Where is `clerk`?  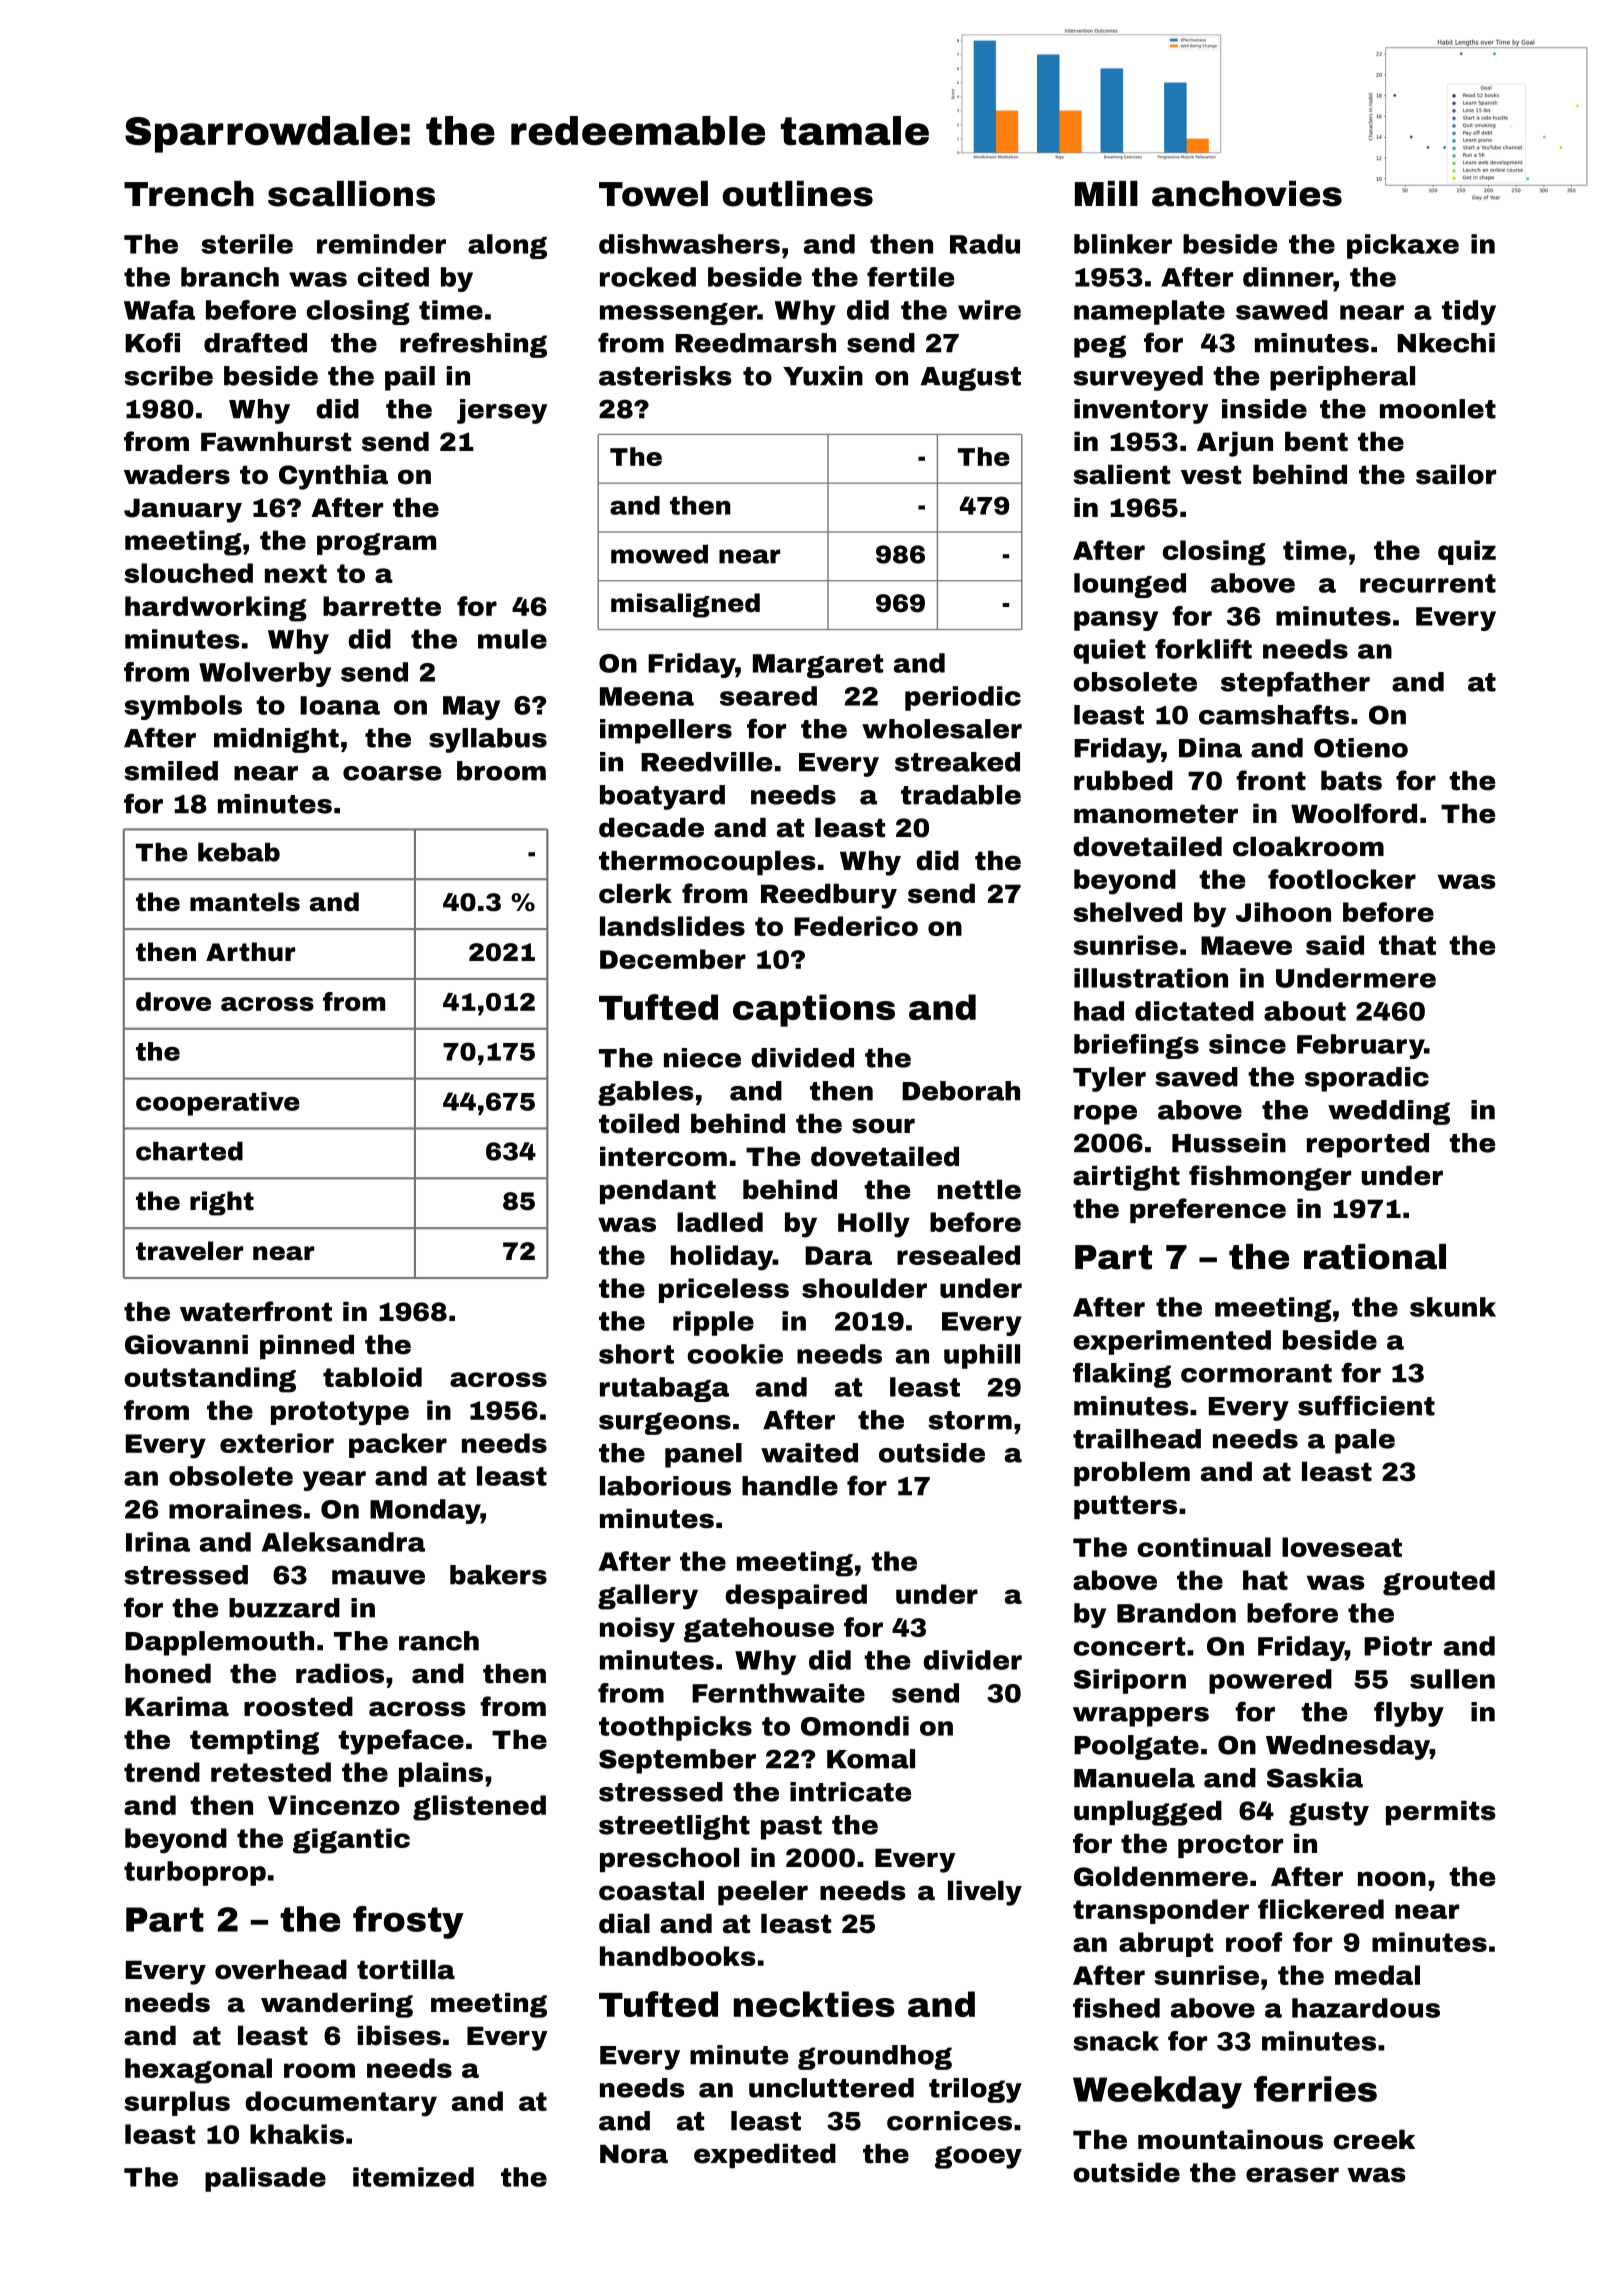
clerk is located at coordinates (635, 893).
